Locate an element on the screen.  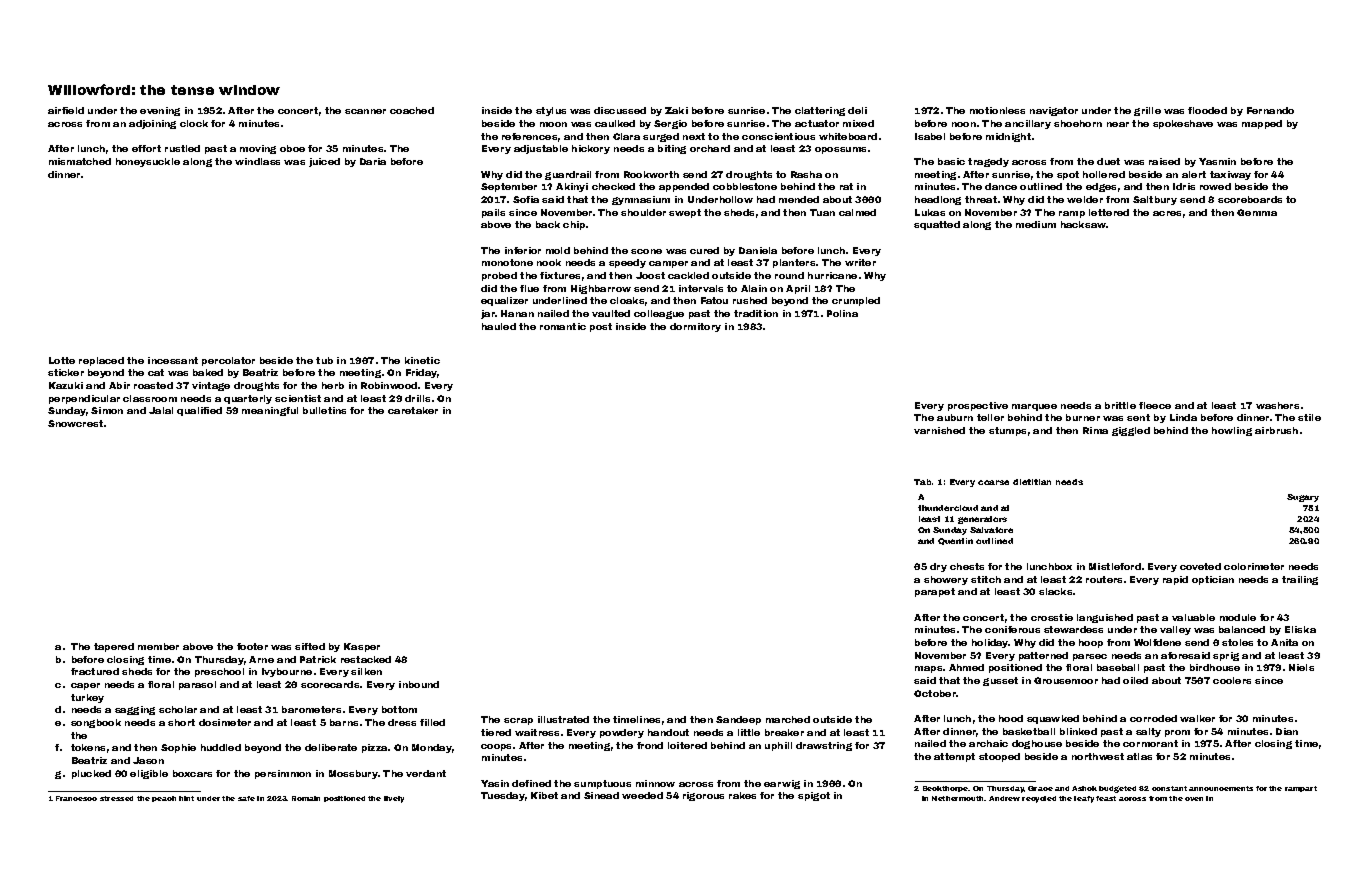
coarse is located at coordinates (993, 482).
